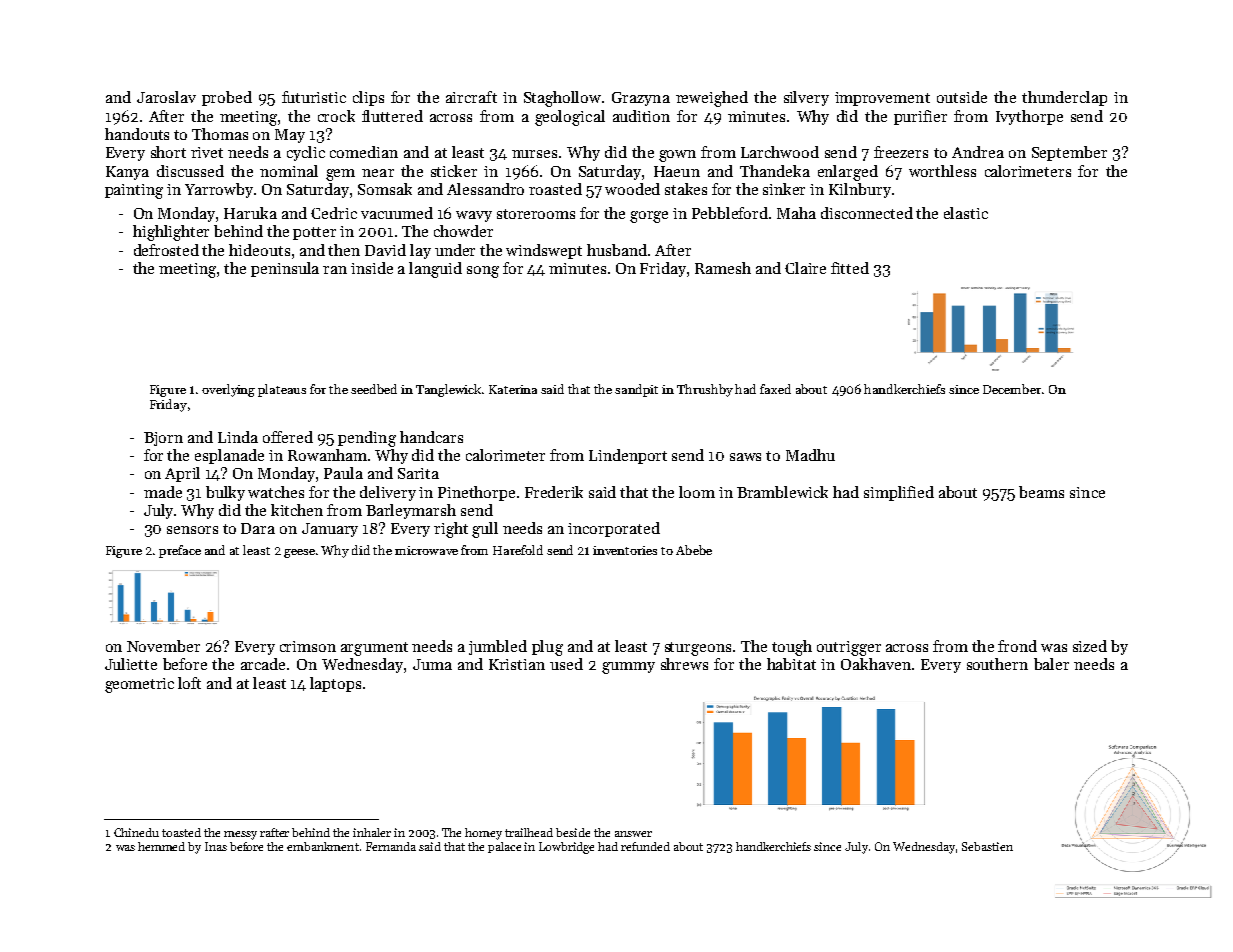 This image has height=952, width=1233. I want to click on Ivythorpe, so click(1029, 117).
